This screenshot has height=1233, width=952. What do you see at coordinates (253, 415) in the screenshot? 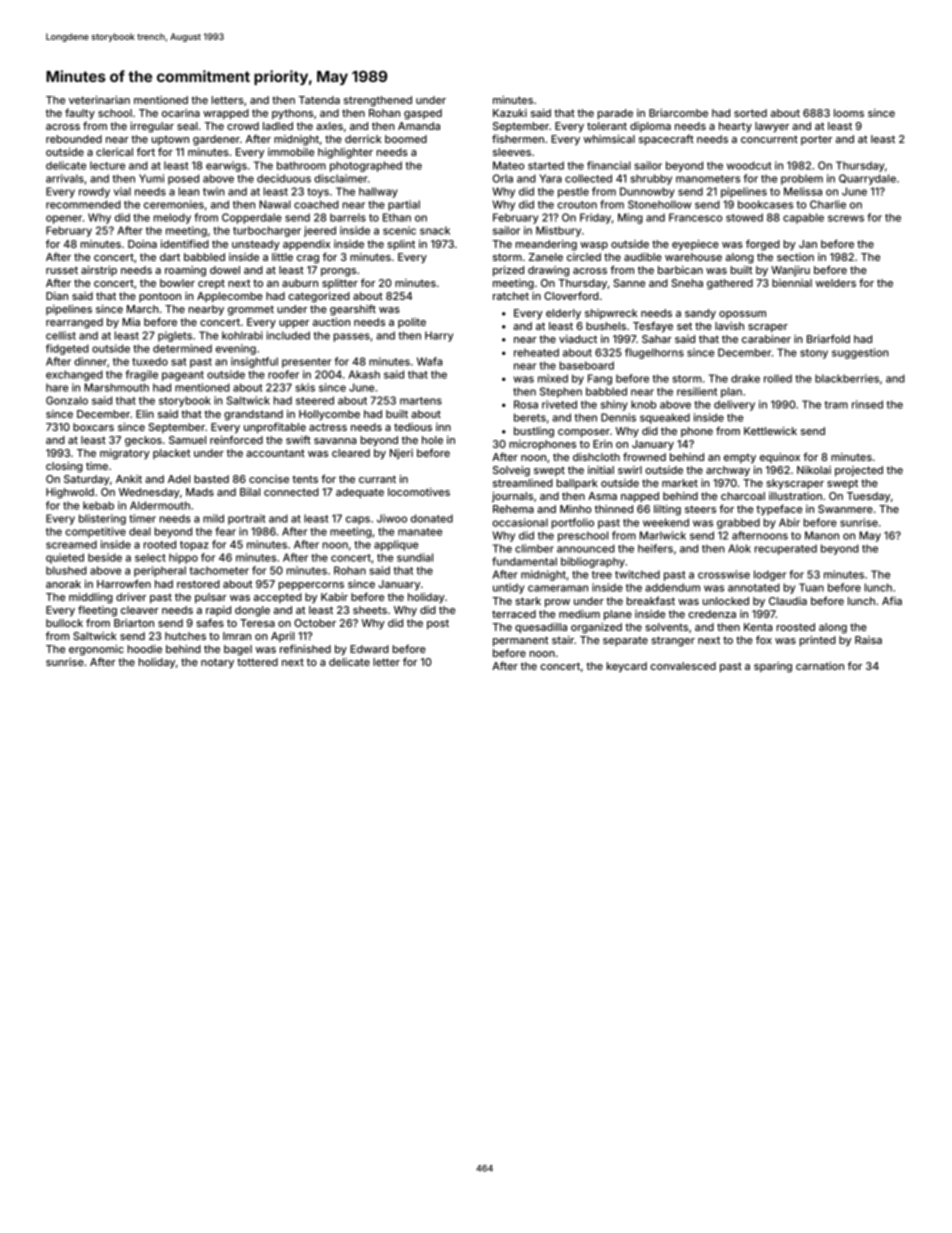
I see `grandstand` at bounding box center [253, 415].
